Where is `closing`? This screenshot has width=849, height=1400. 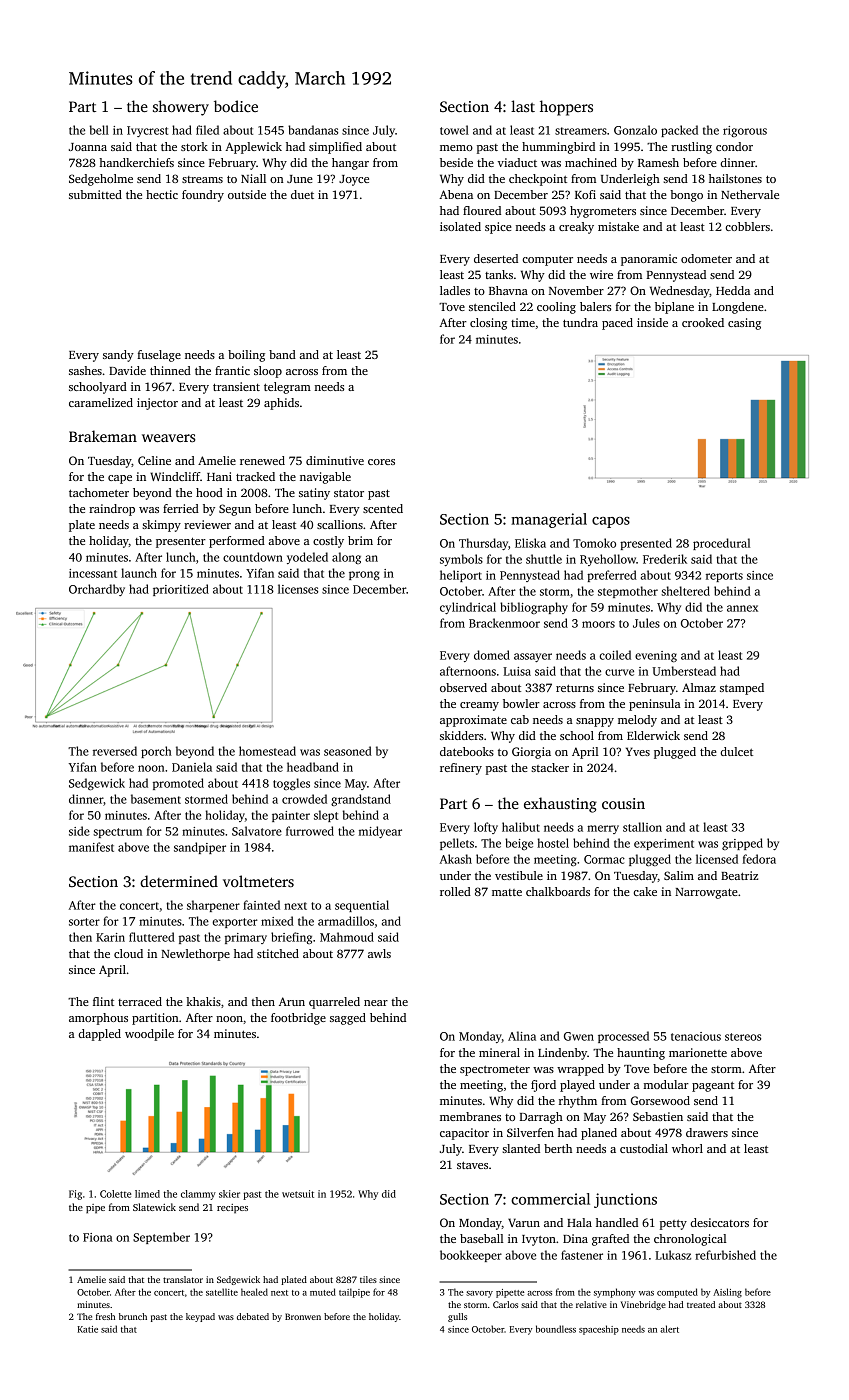
closing is located at coordinates (488, 324).
